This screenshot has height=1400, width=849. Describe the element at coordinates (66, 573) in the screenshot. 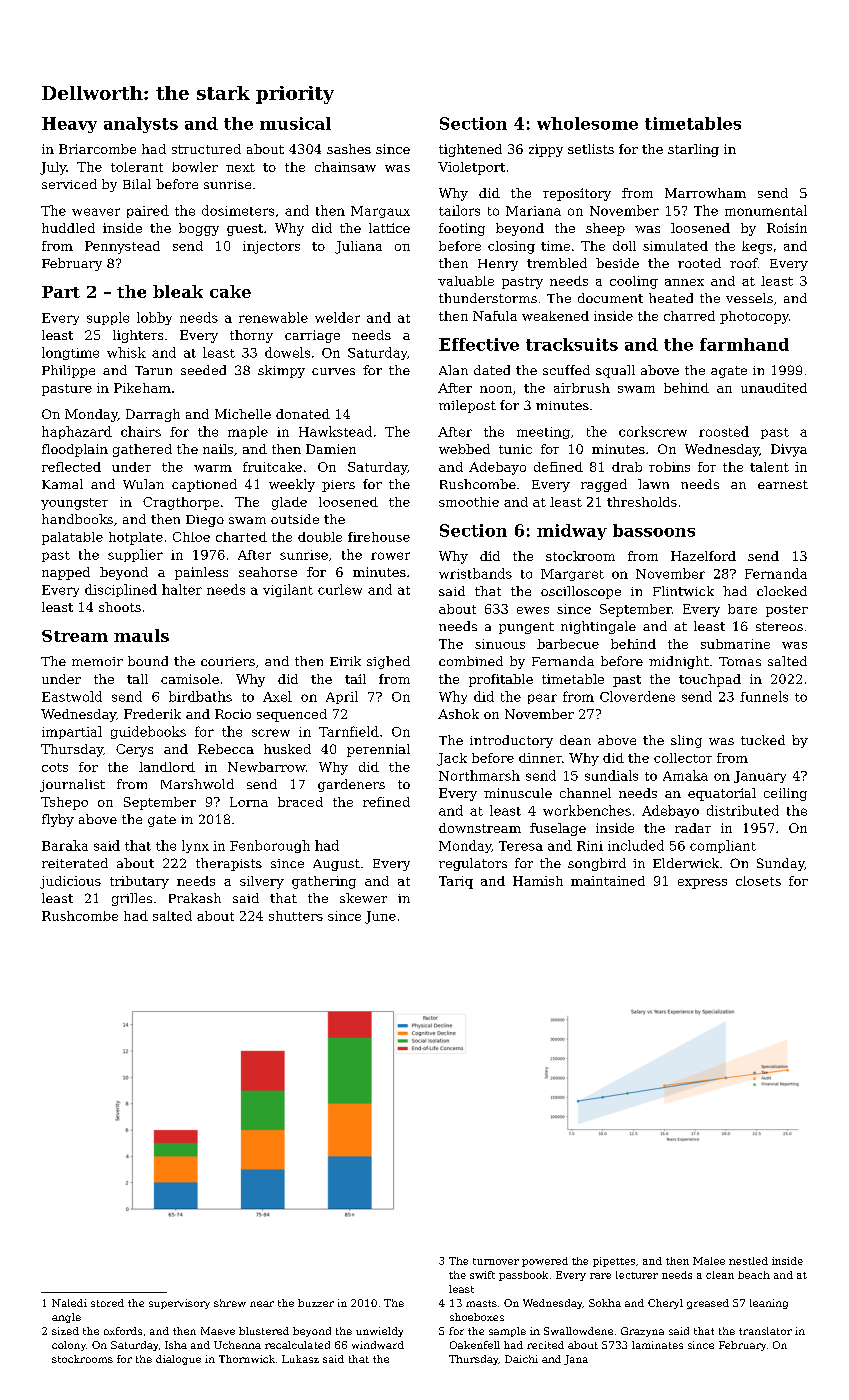

I see `napped` at that location.
